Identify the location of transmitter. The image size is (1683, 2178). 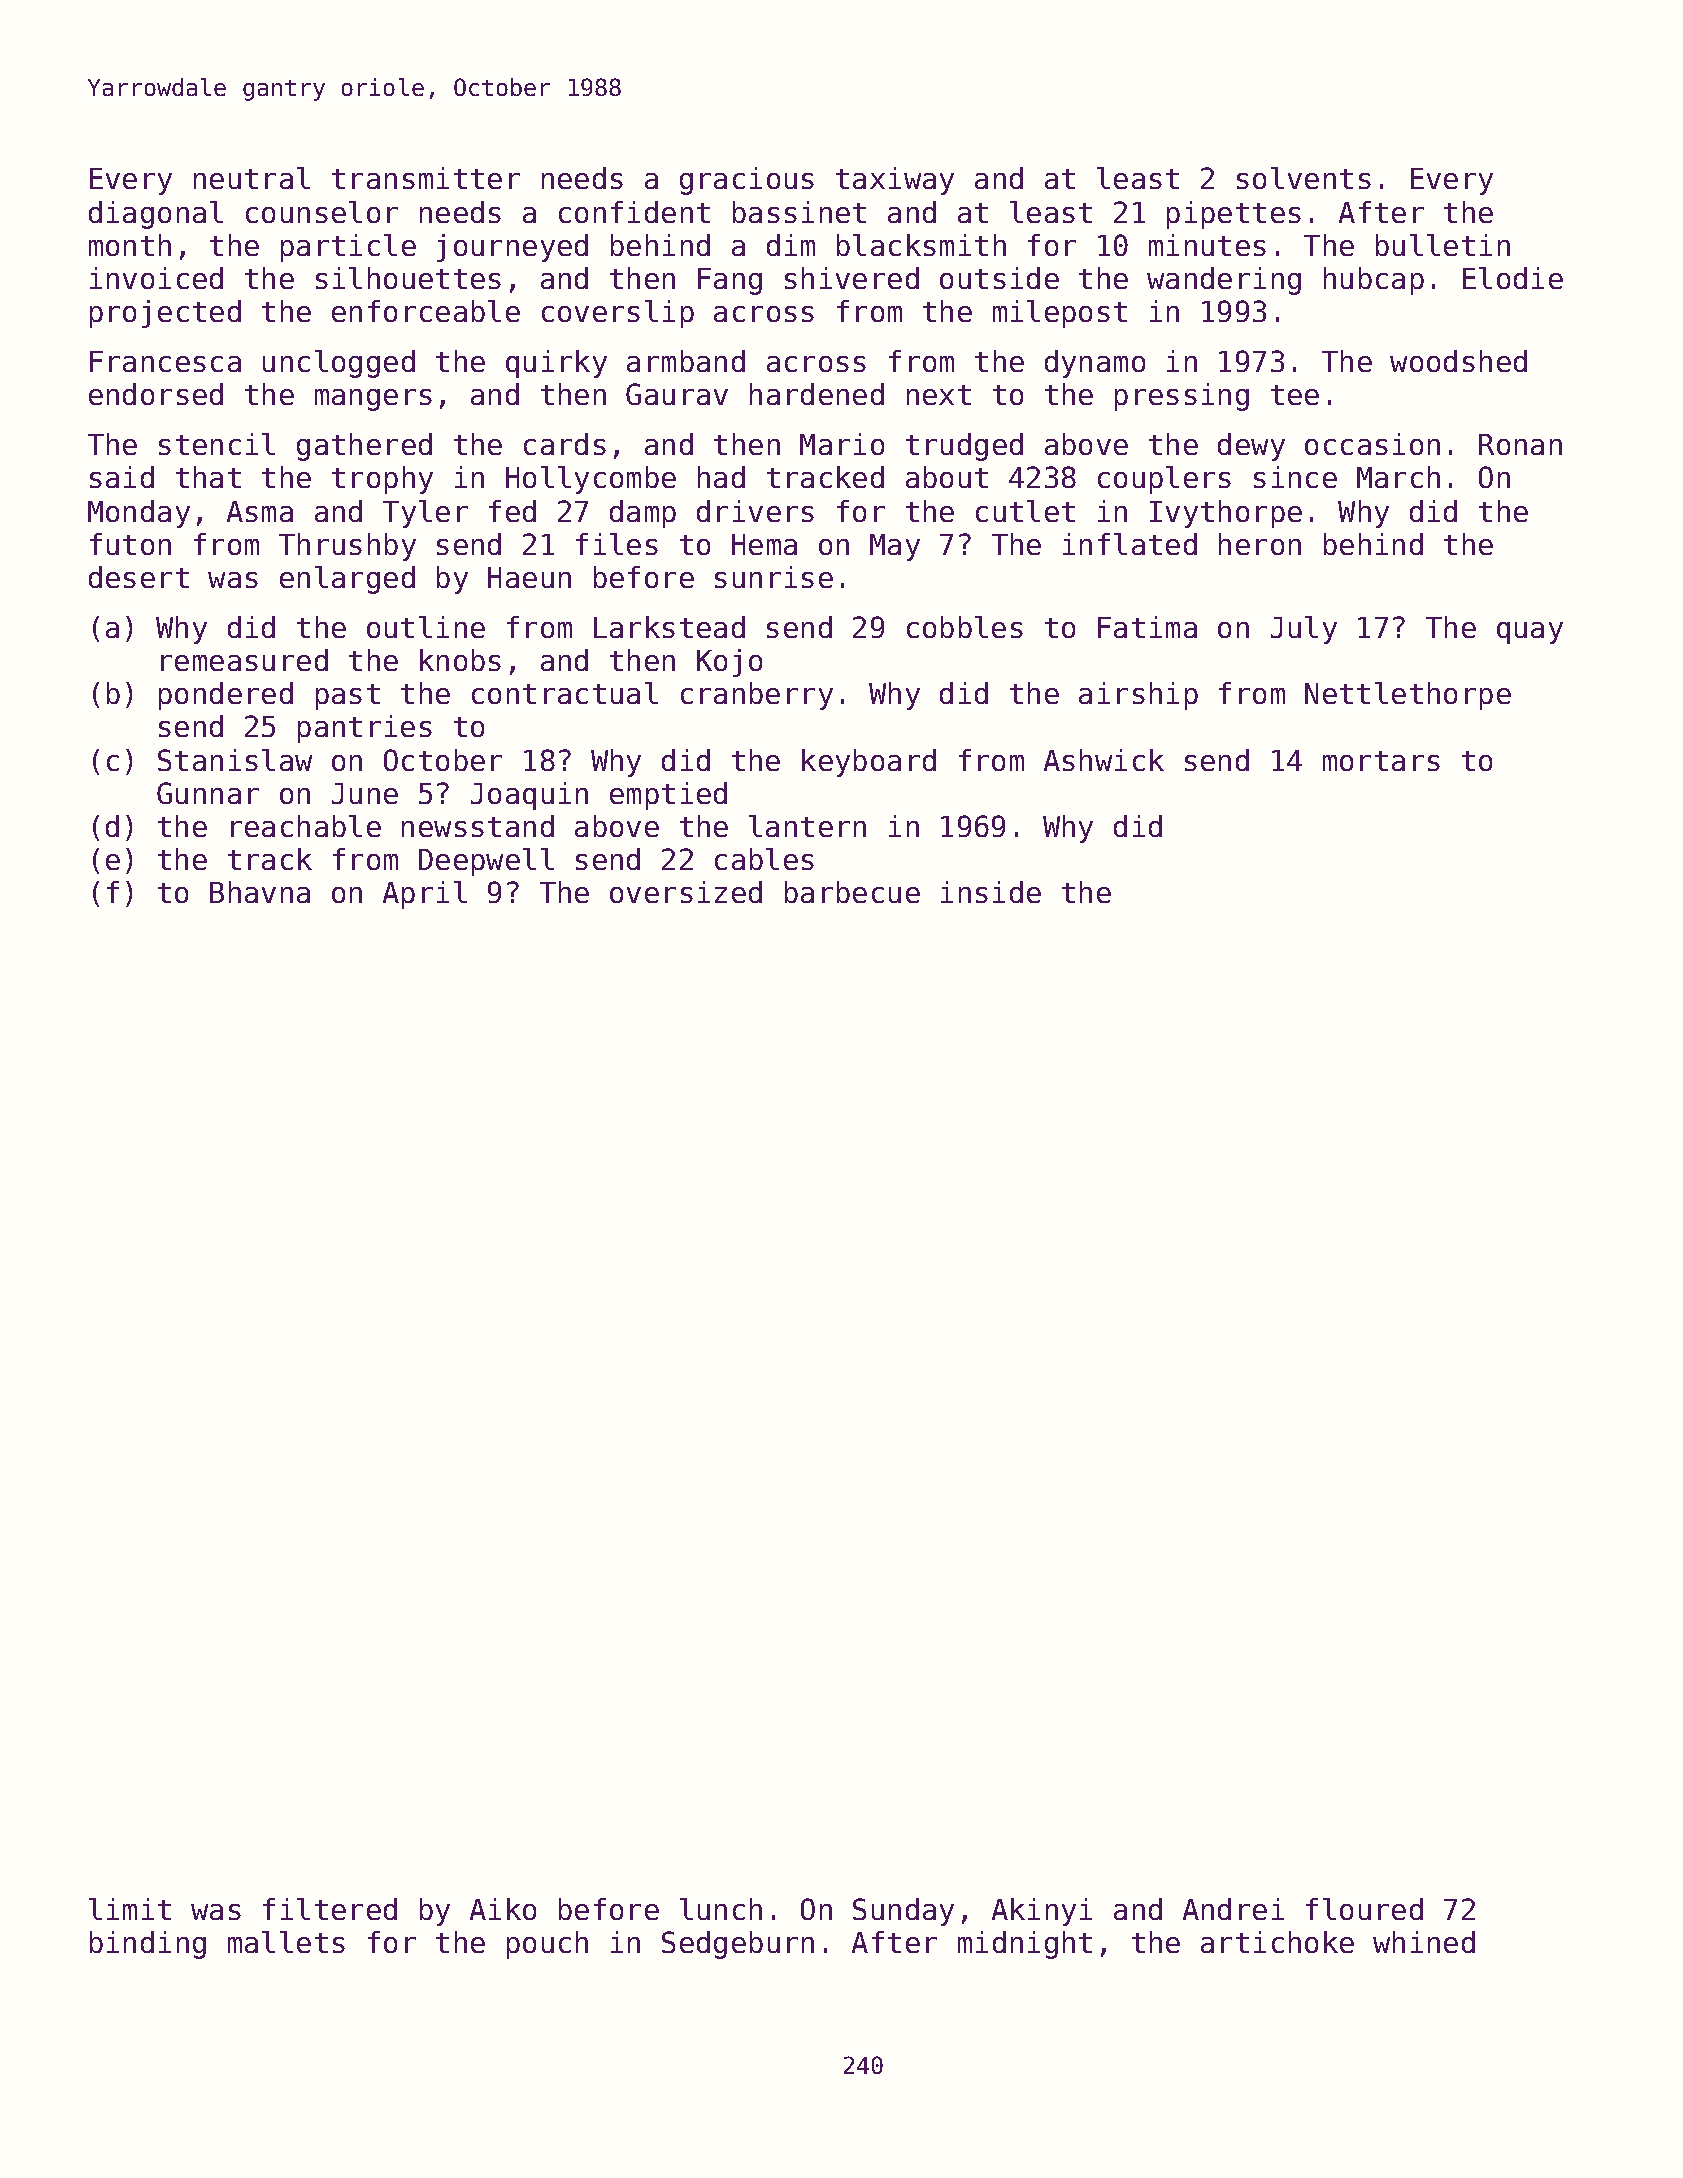
(426, 178).
